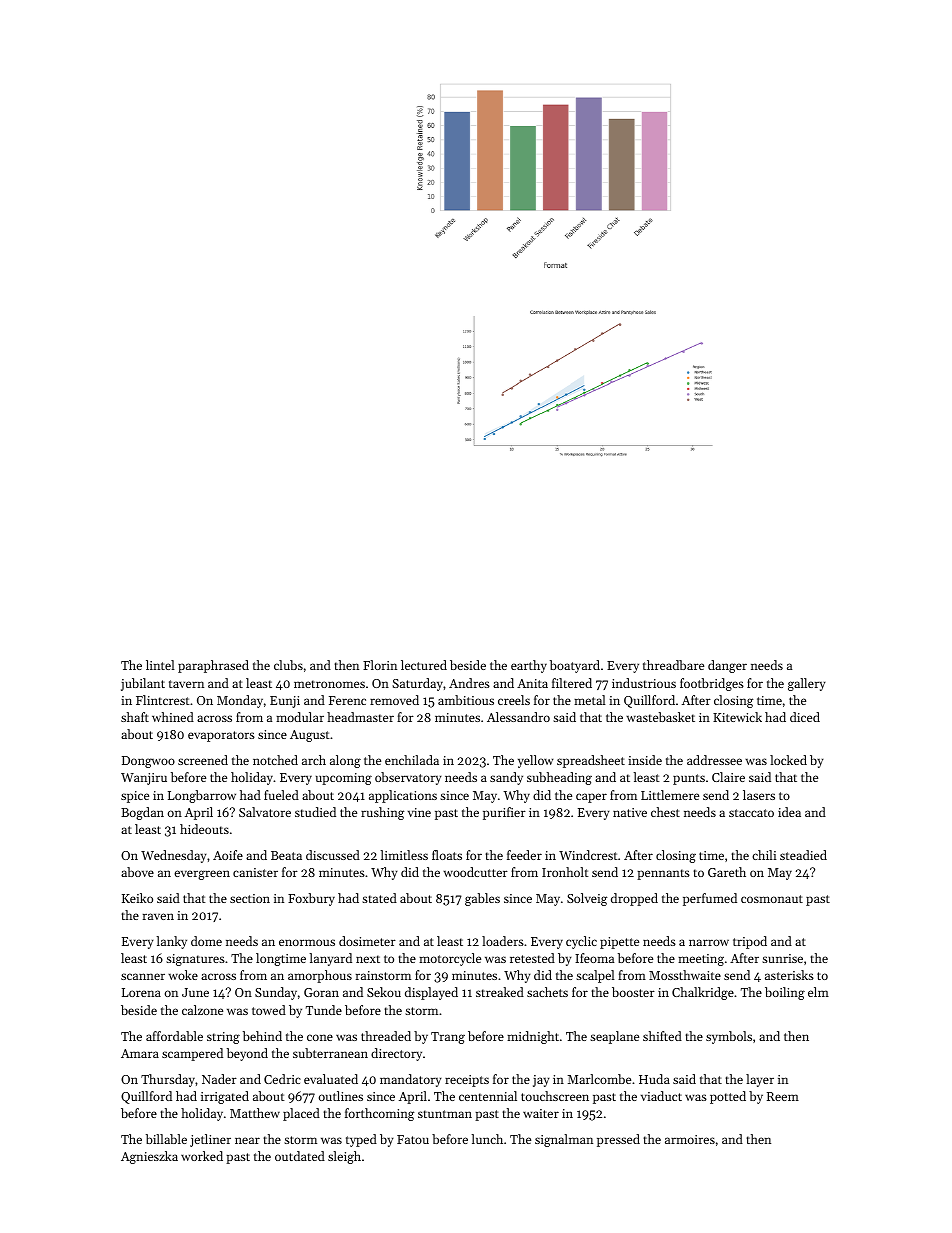 The height and width of the screenshot is (1233, 952). Describe the element at coordinates (818, 992) in the screenshot. I see `elm` at that location.
